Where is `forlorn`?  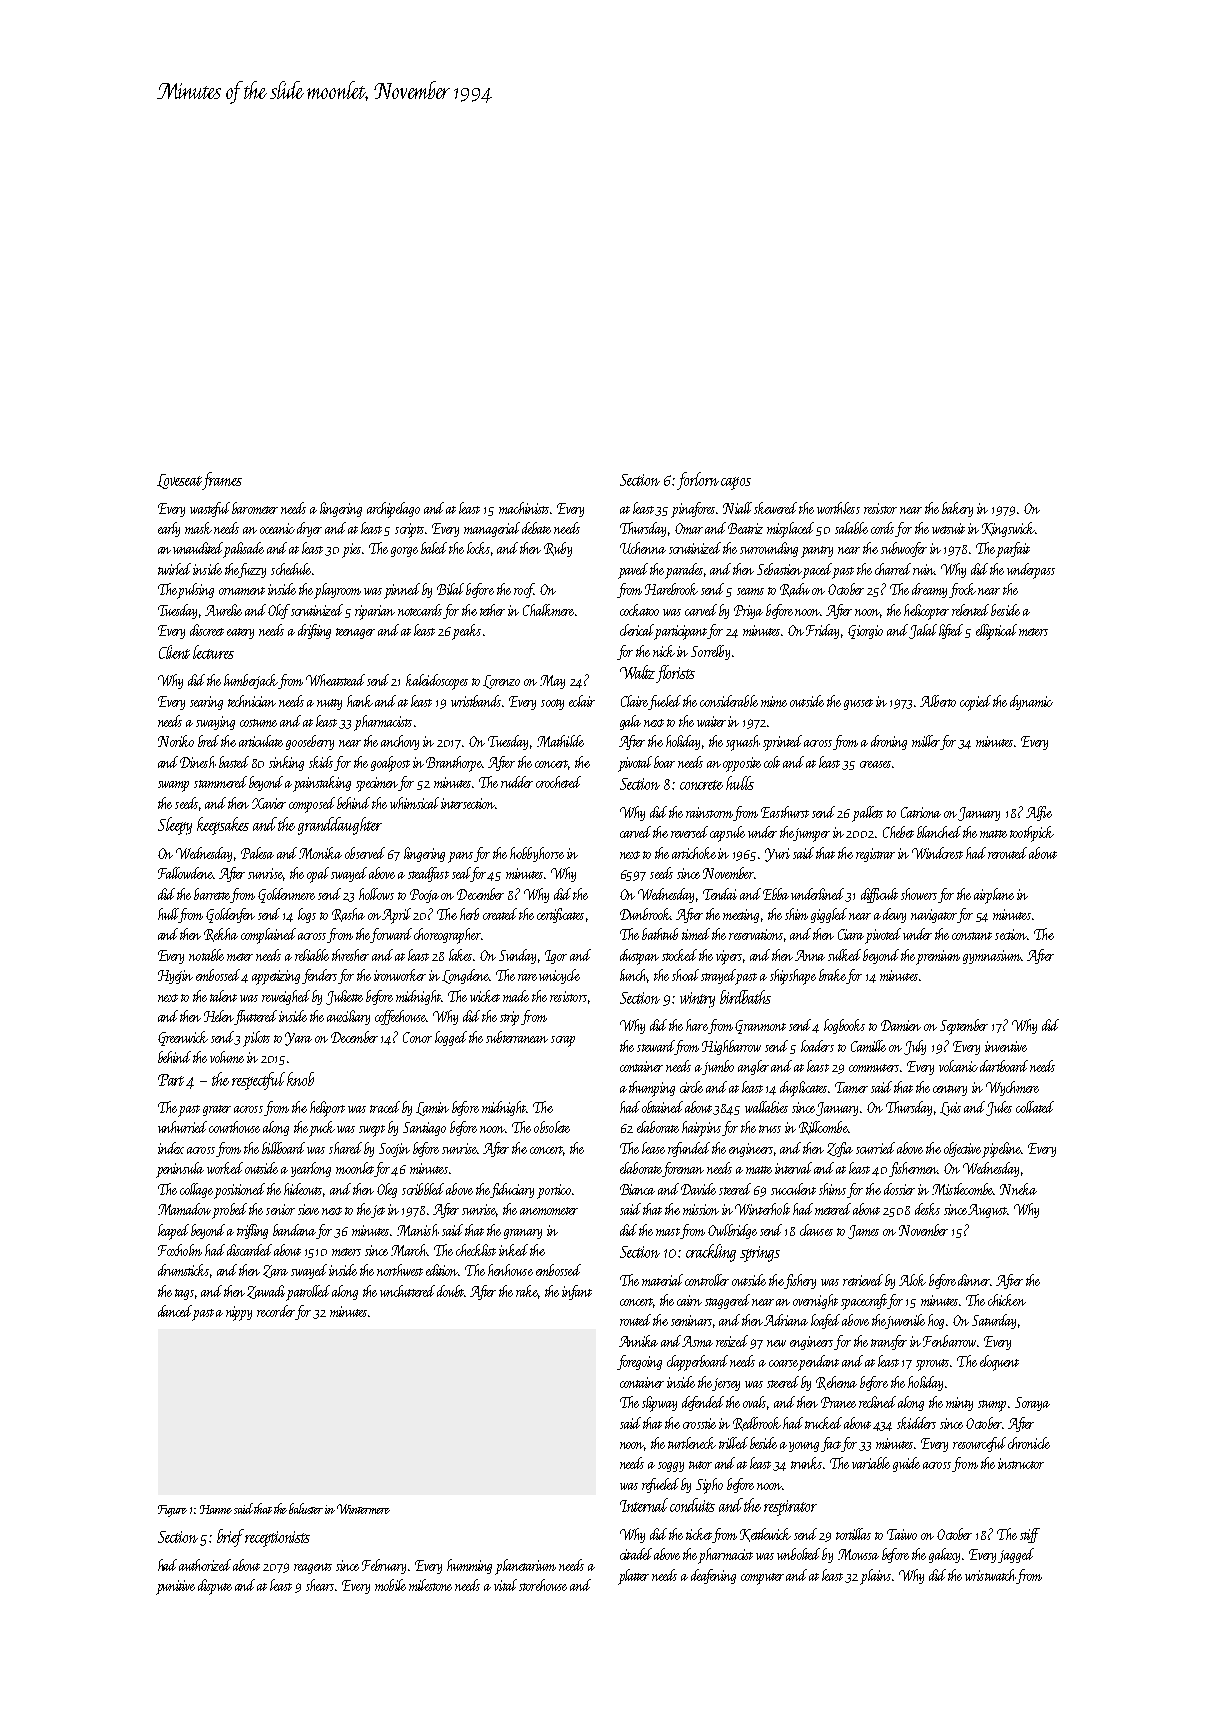
forlorn is located at coordinates (698, 481).
